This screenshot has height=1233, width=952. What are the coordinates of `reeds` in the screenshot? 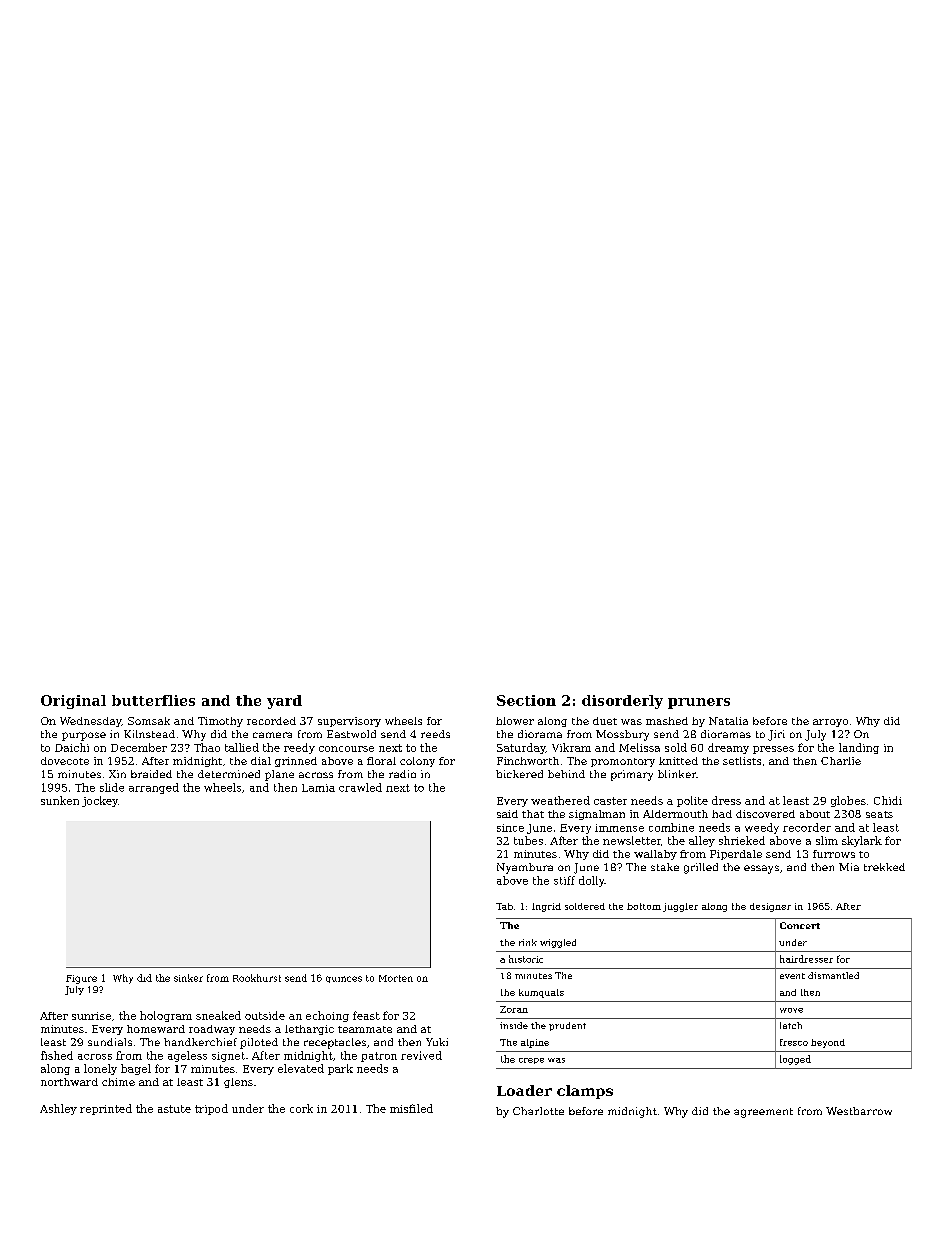 It's located at (435, 734).
